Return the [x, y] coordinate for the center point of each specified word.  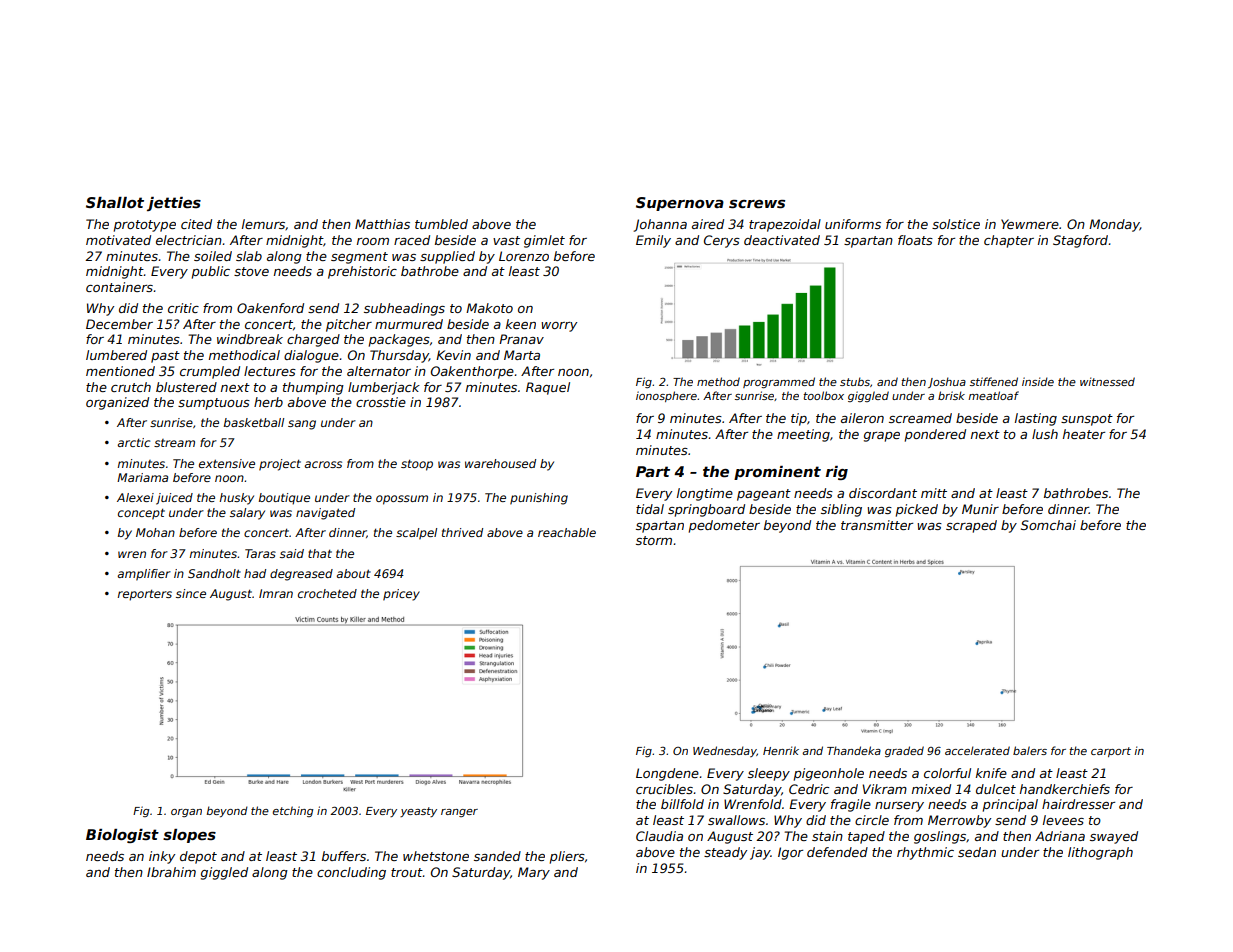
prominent [777, 473]
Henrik [781, 750]
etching [293, 811]
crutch [131, 387]
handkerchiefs [1065, 789]
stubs [855, 381]
